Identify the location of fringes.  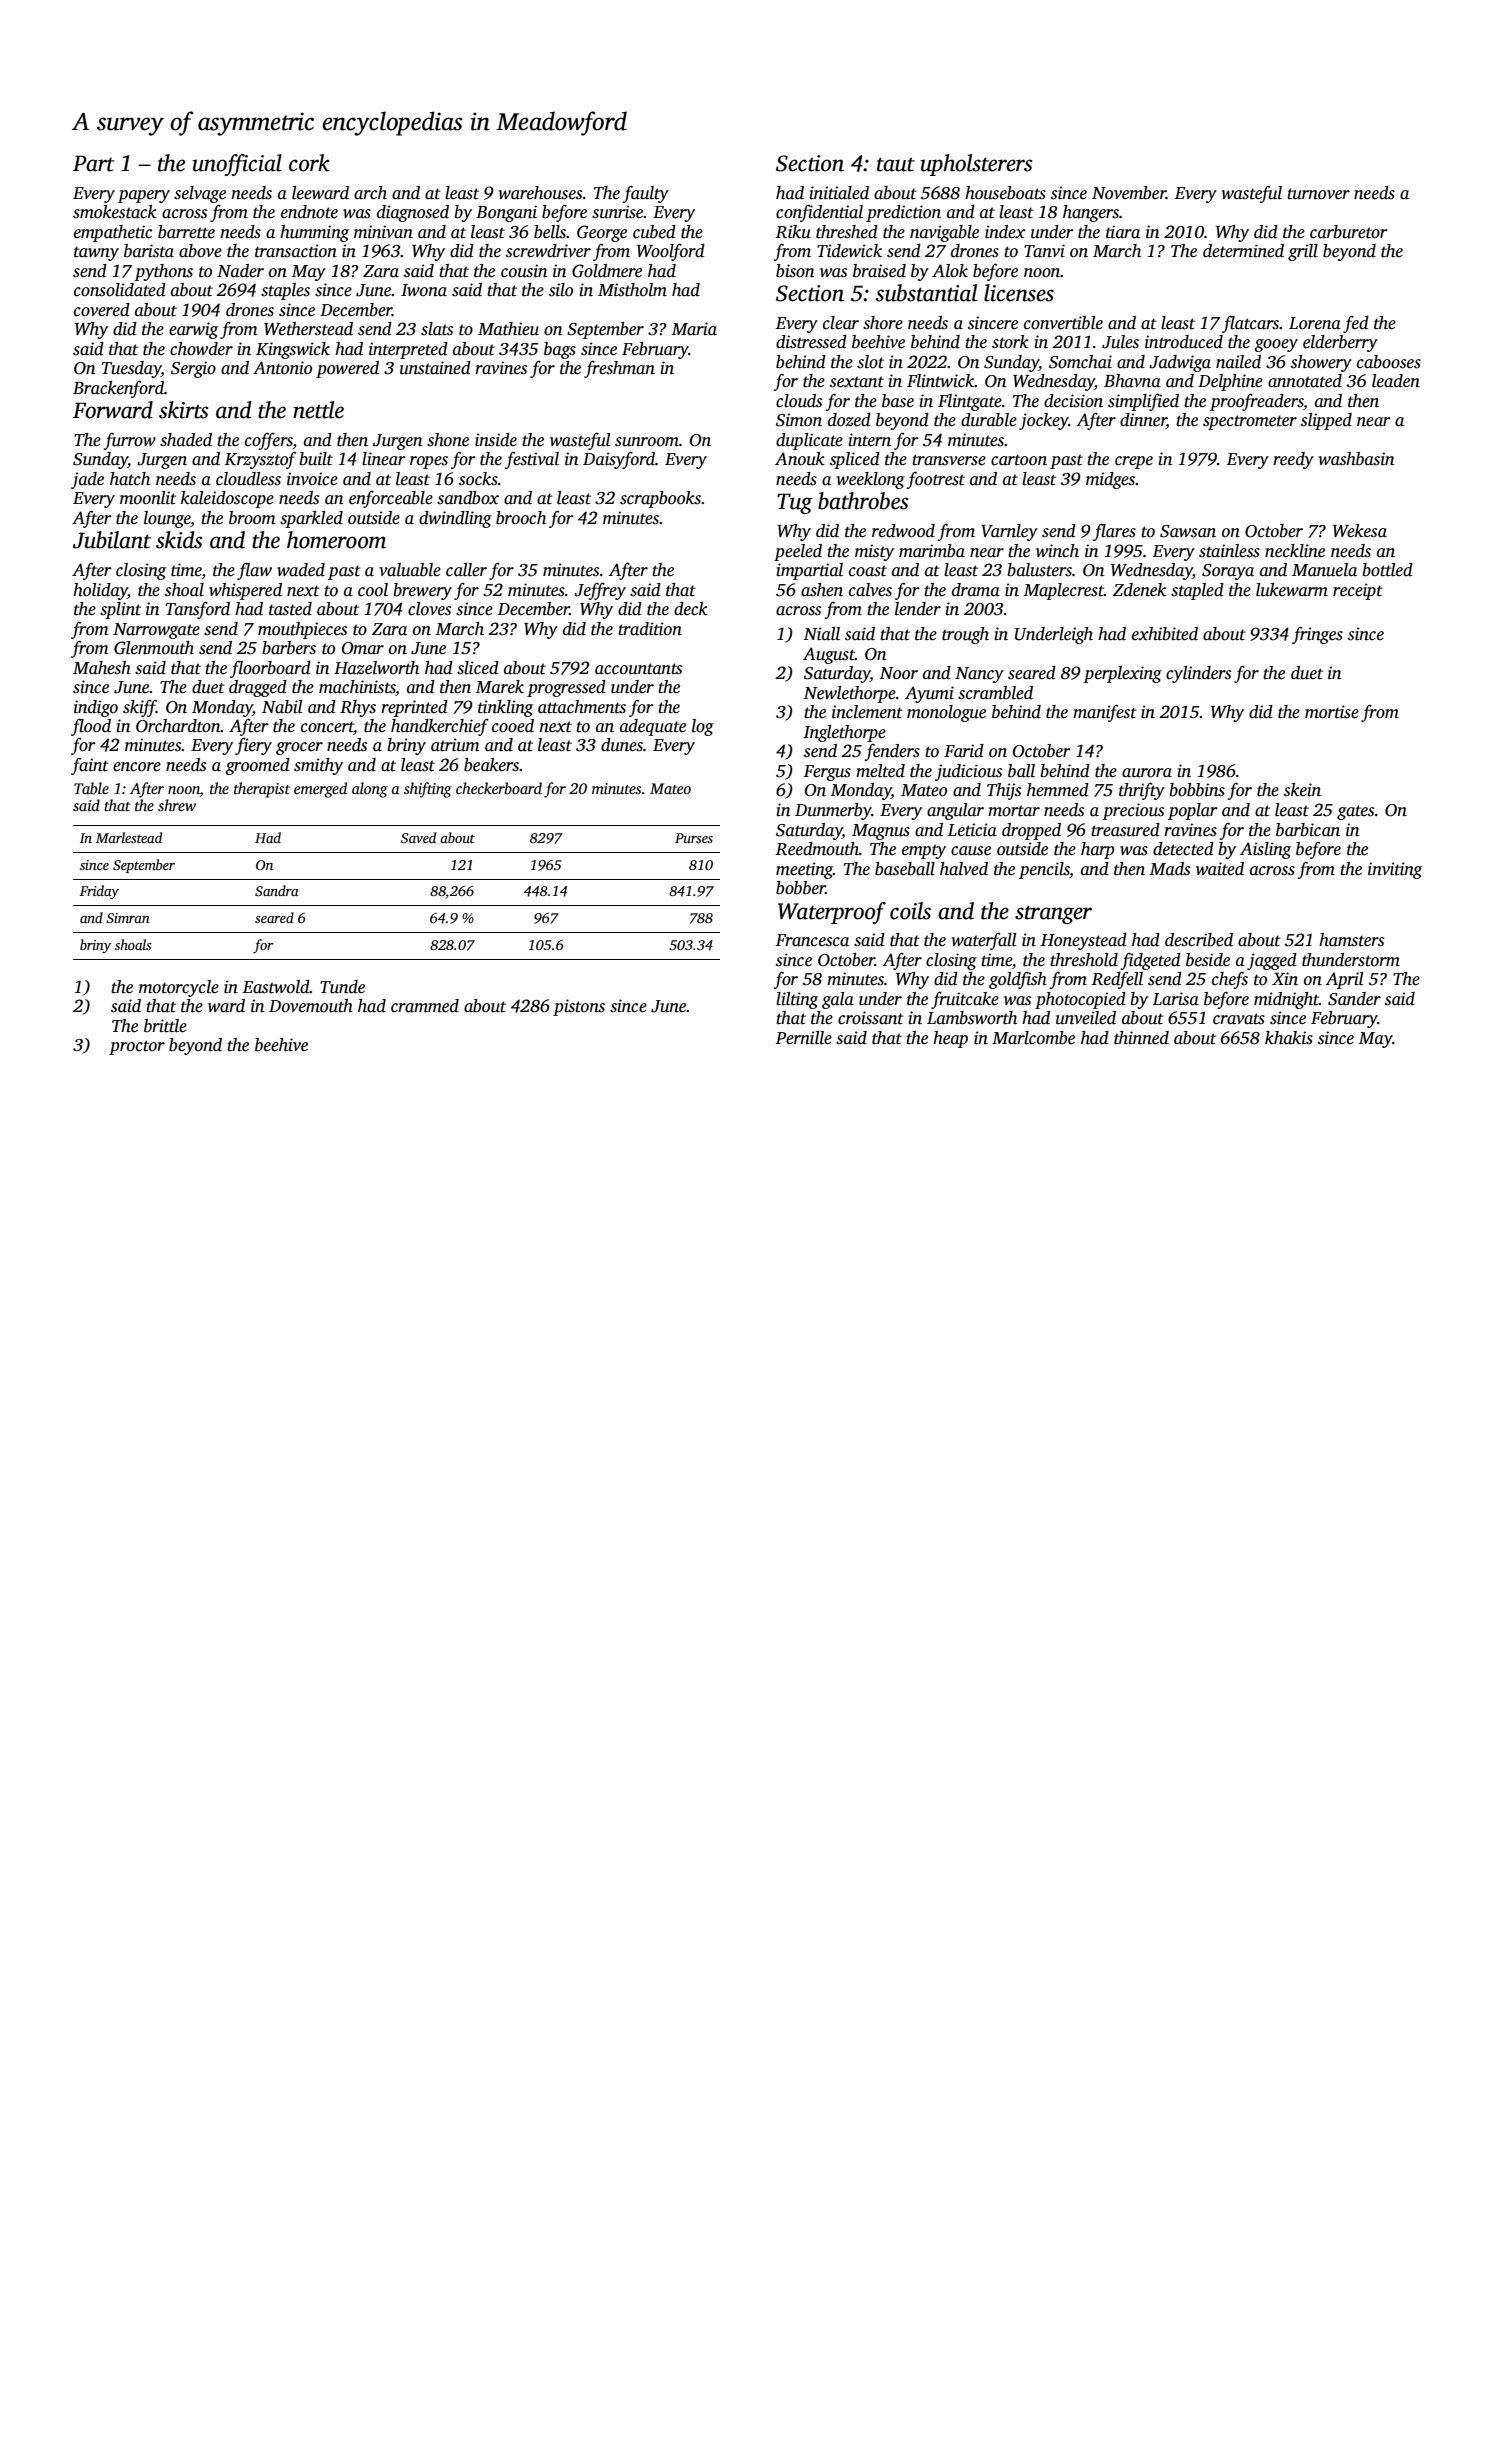
(1317, 635).
